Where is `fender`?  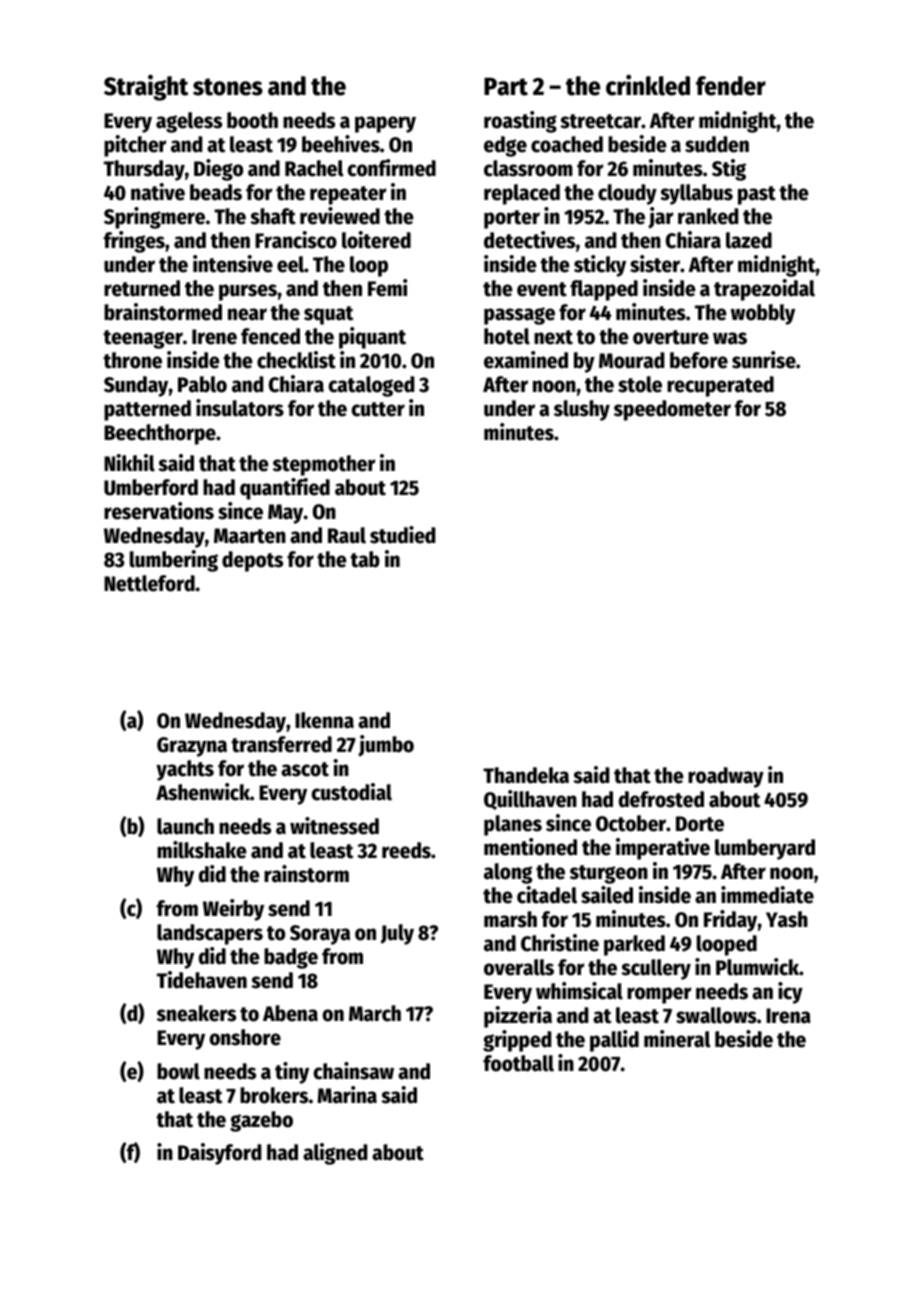 fender is located at coordinates (731, 86).
